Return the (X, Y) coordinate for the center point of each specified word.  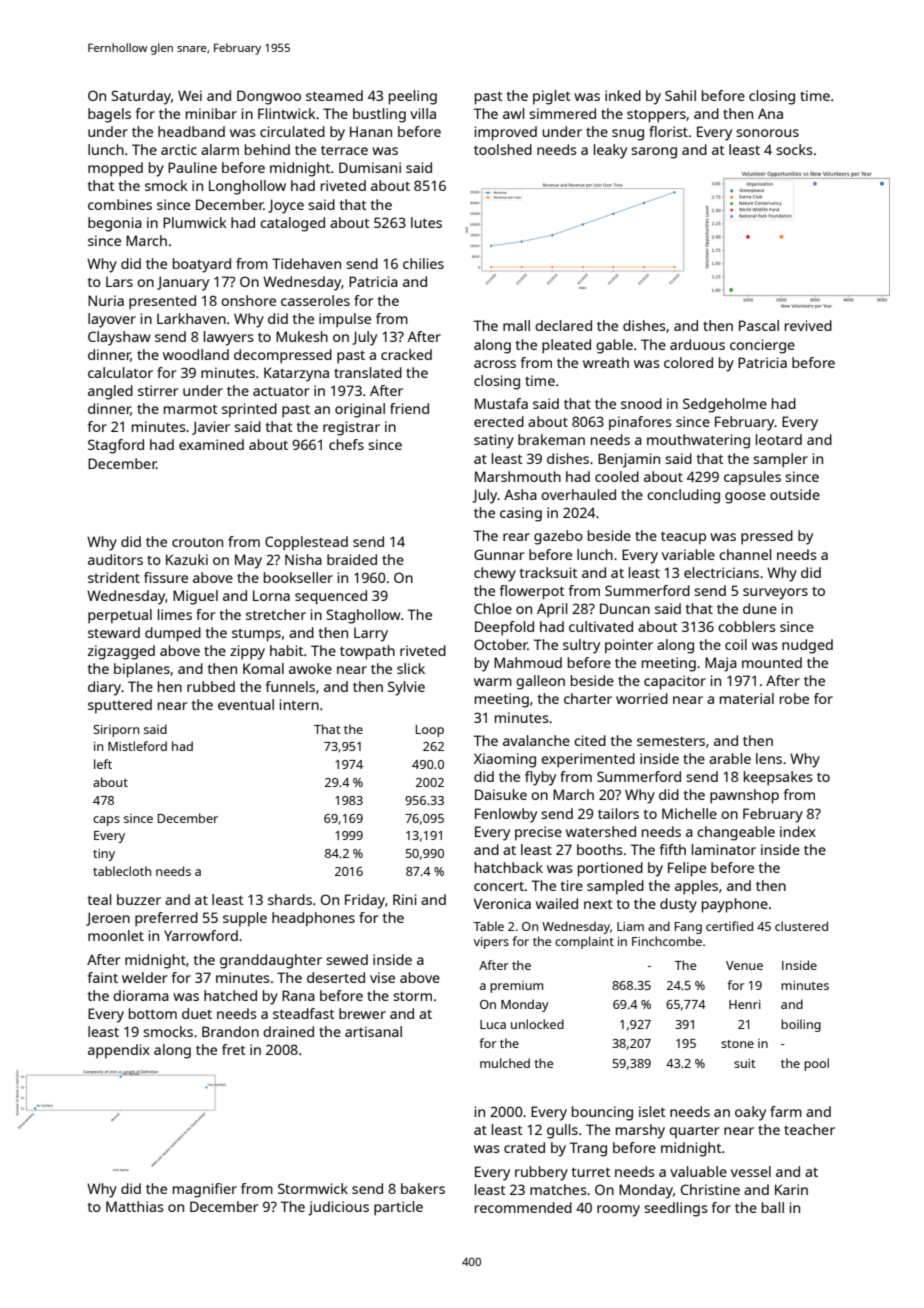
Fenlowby (506, 815)
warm (493, 682)
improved (506, 133)
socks (794, 149)
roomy (618, 1211)
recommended (523, 1207)
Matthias (135, 1206)
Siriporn (116, 731)
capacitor (675, 682)
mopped (115, 169)
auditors (115, 559)
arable (730, 758)
